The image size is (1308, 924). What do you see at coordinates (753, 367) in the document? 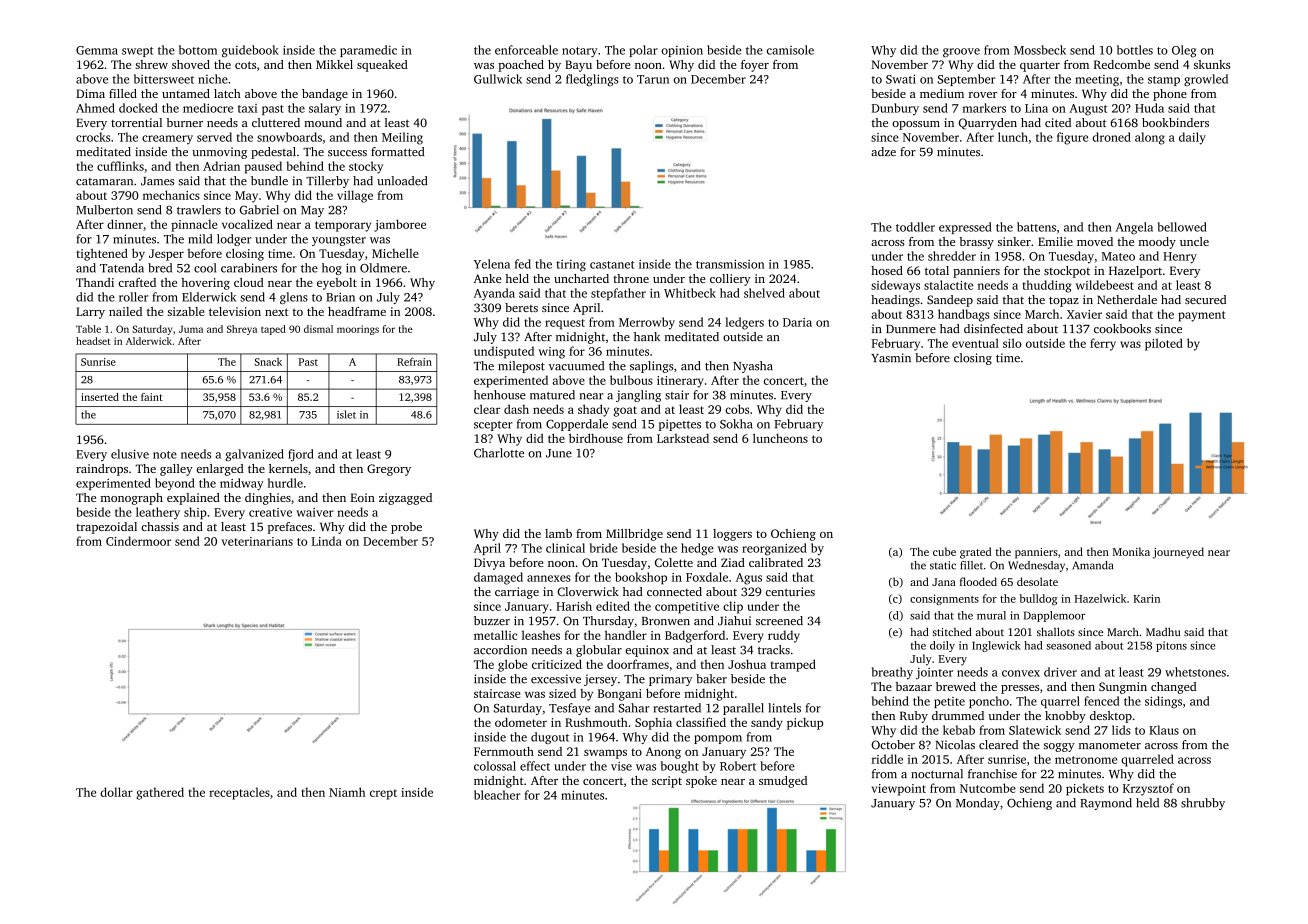
I see `Nyasha` at bounding box center [753, 367].
